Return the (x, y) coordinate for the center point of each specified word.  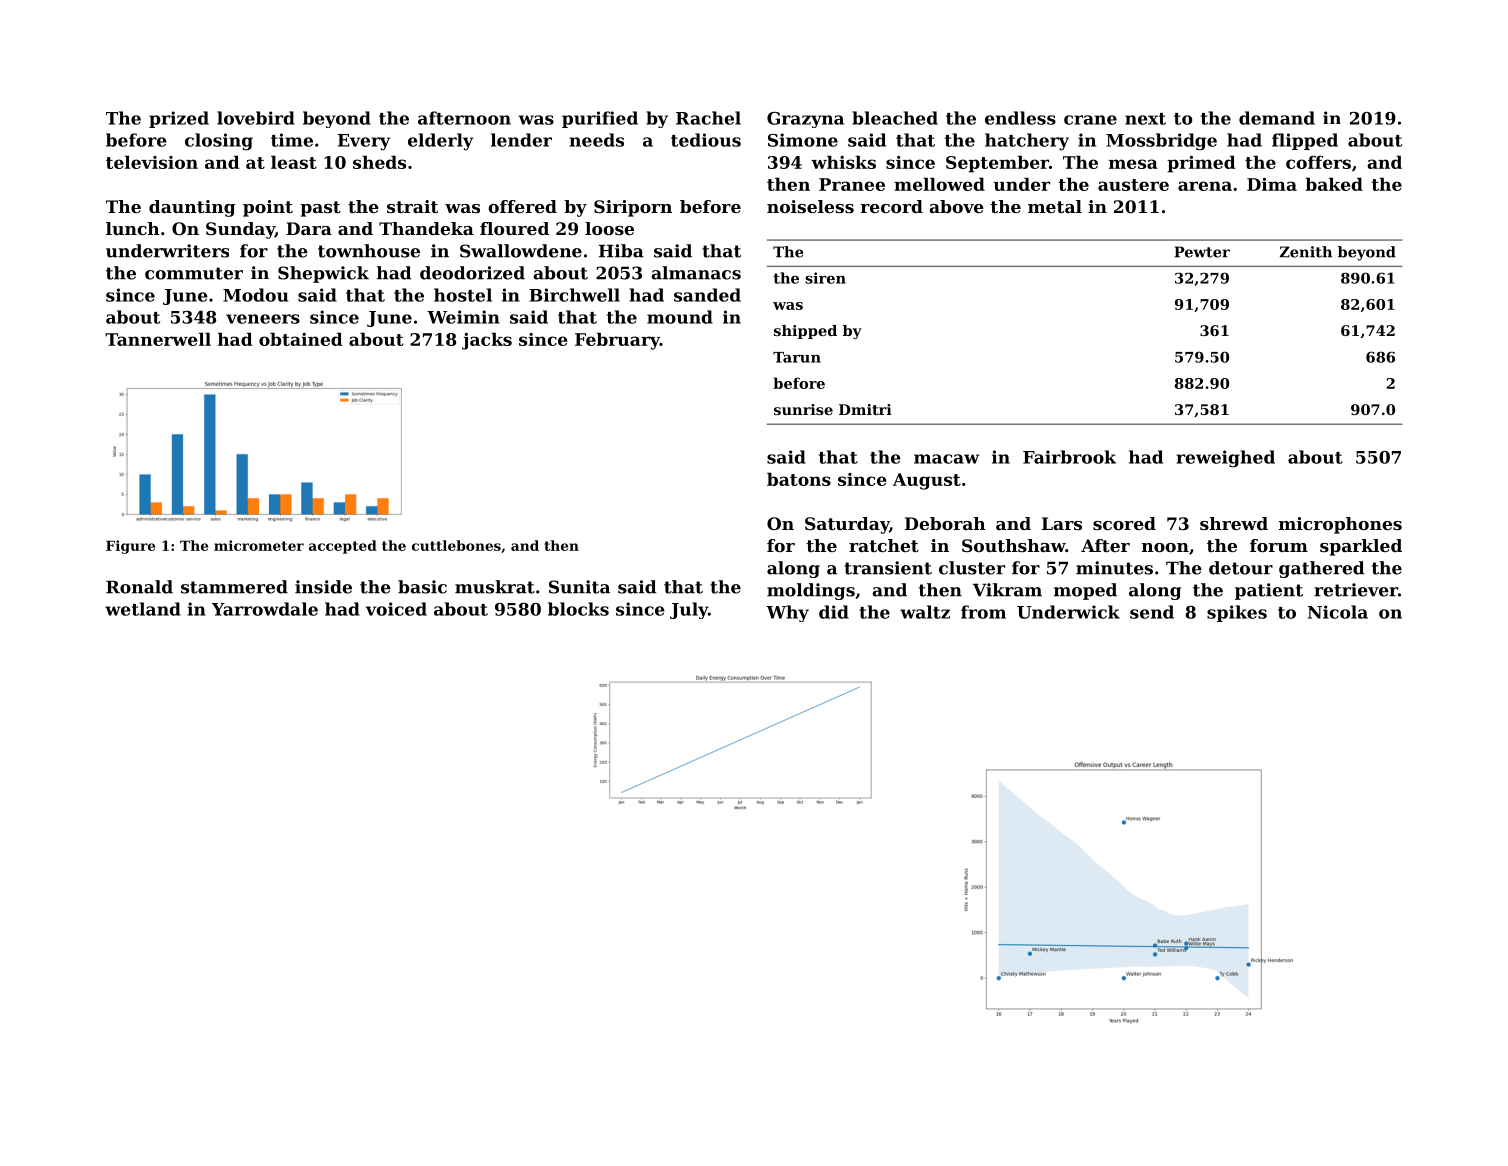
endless (1020, 118)
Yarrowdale (265, 609)
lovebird (256, 118)
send (1152, 612)
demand (1277, 118)
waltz (925, 612)
